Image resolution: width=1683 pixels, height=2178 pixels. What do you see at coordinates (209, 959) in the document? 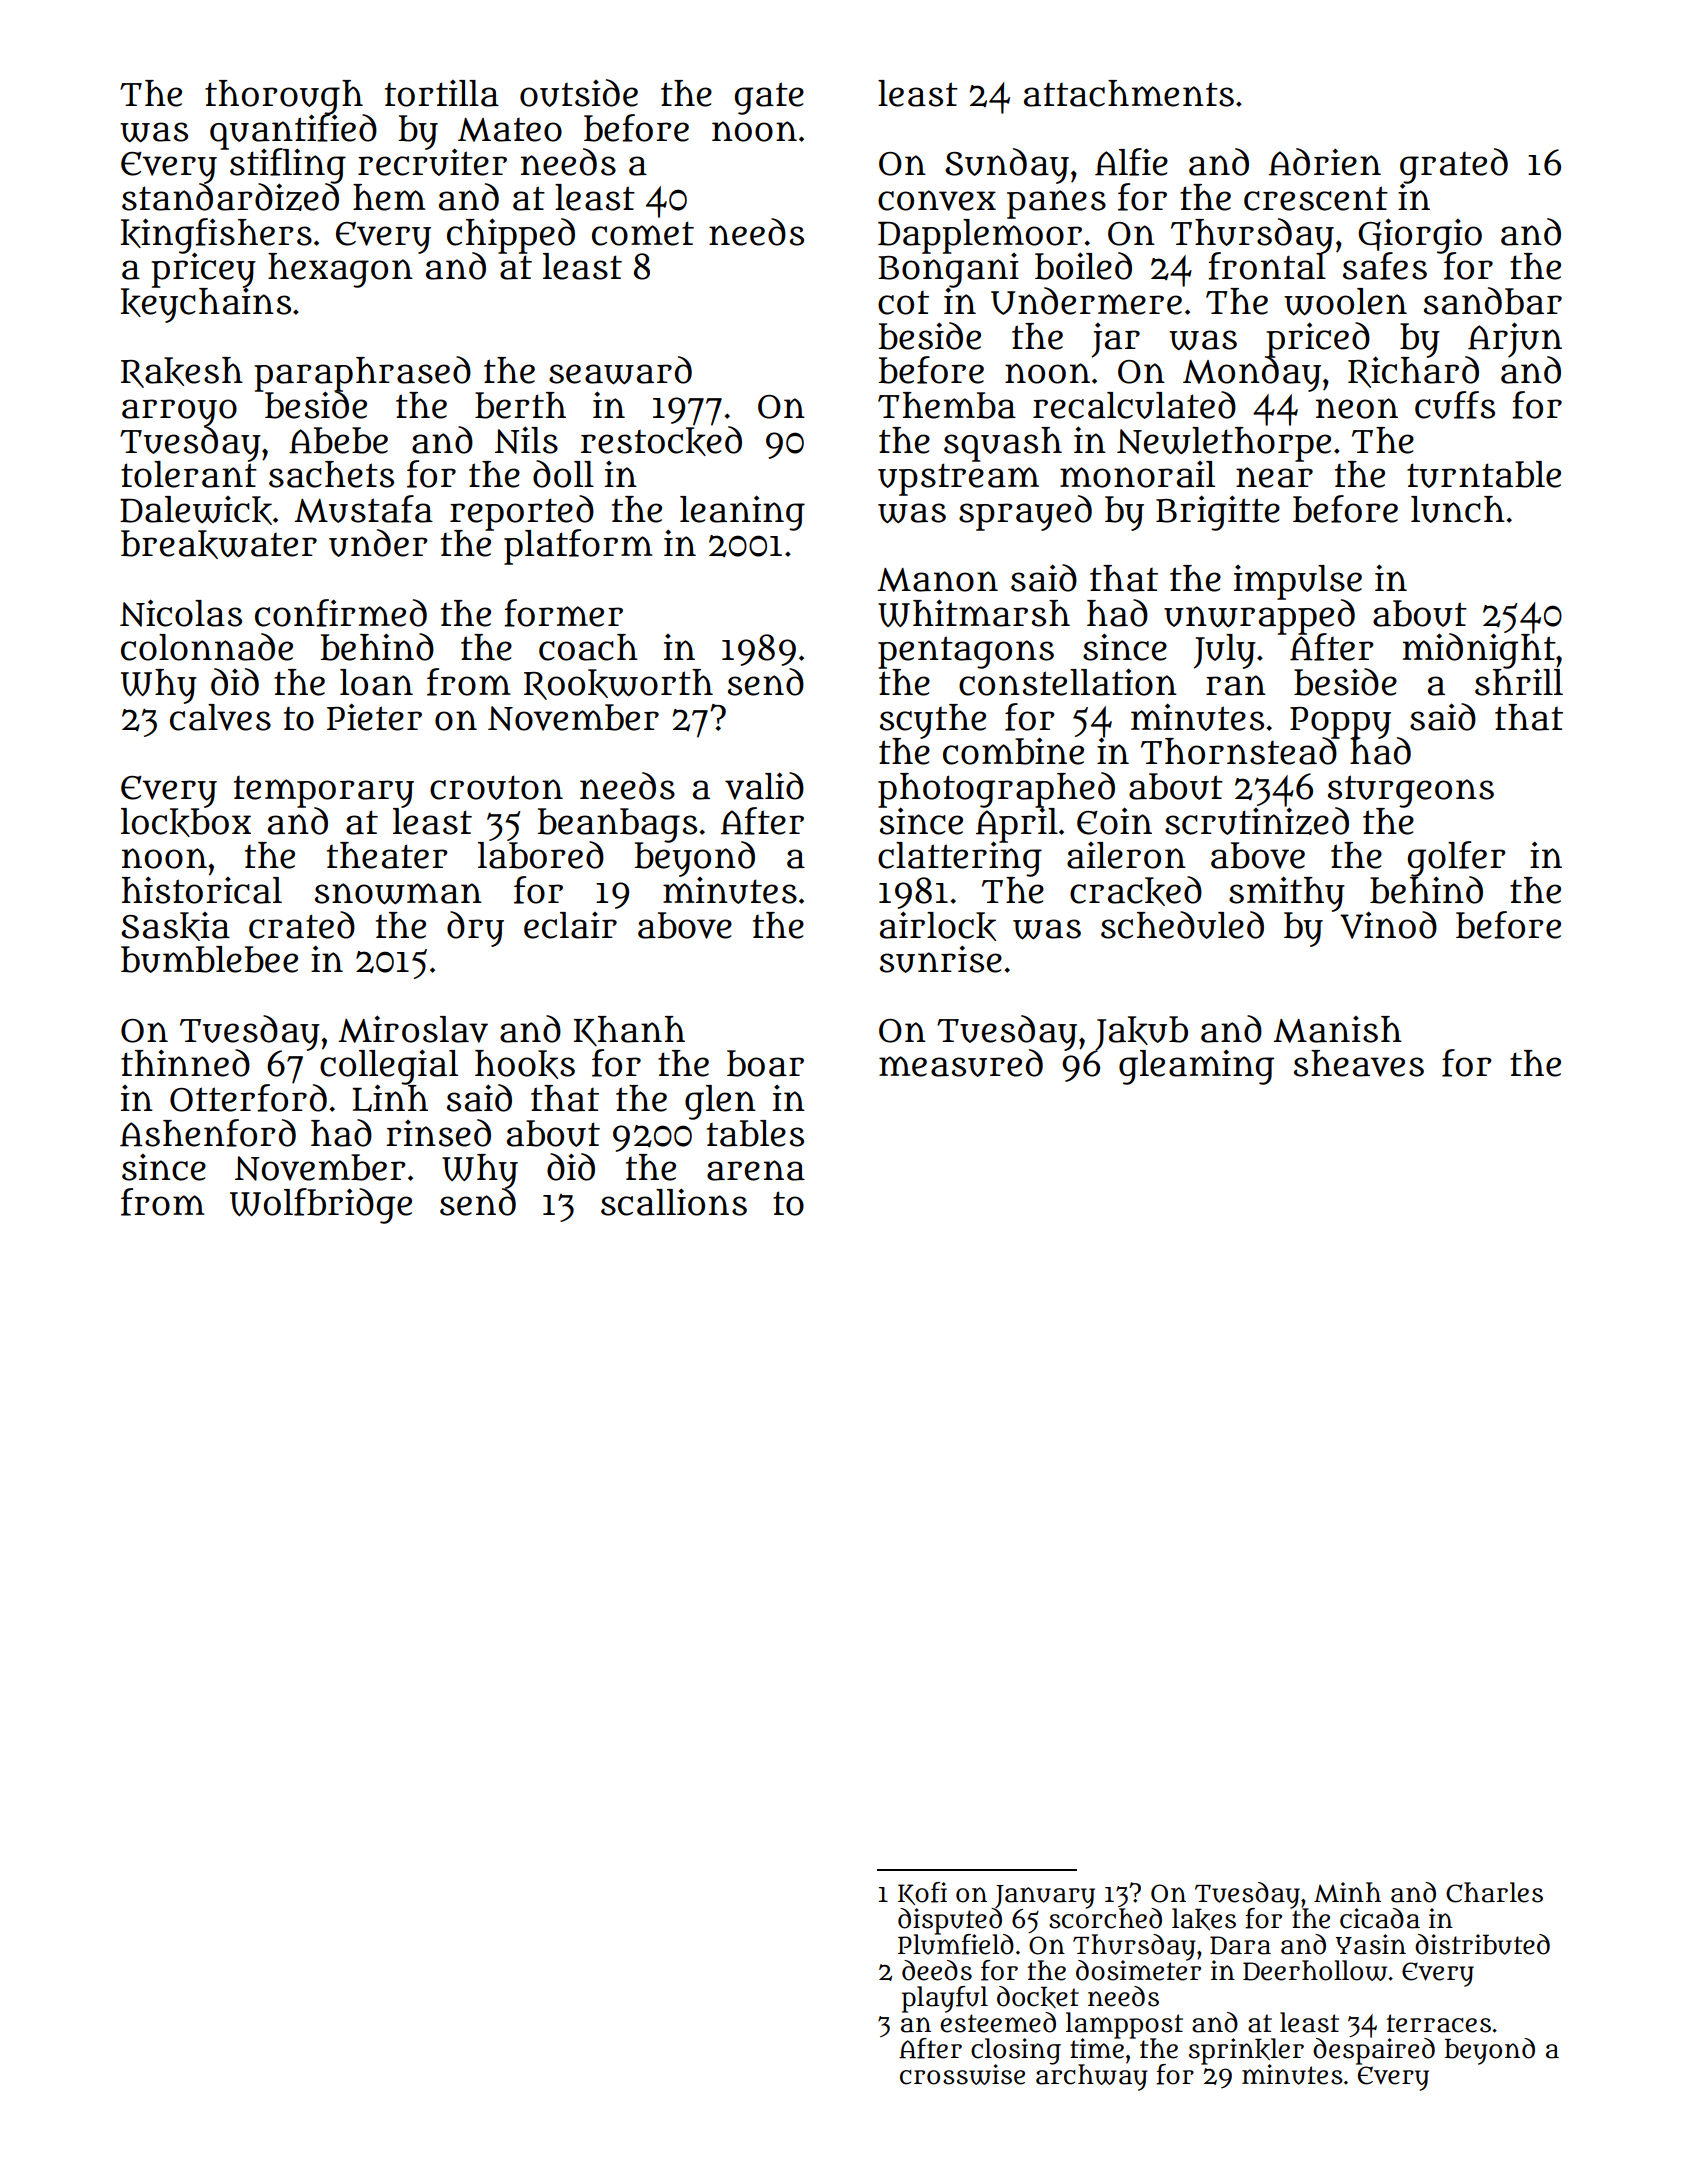
I see `bumblebee` at bounding box center [209, 959].
